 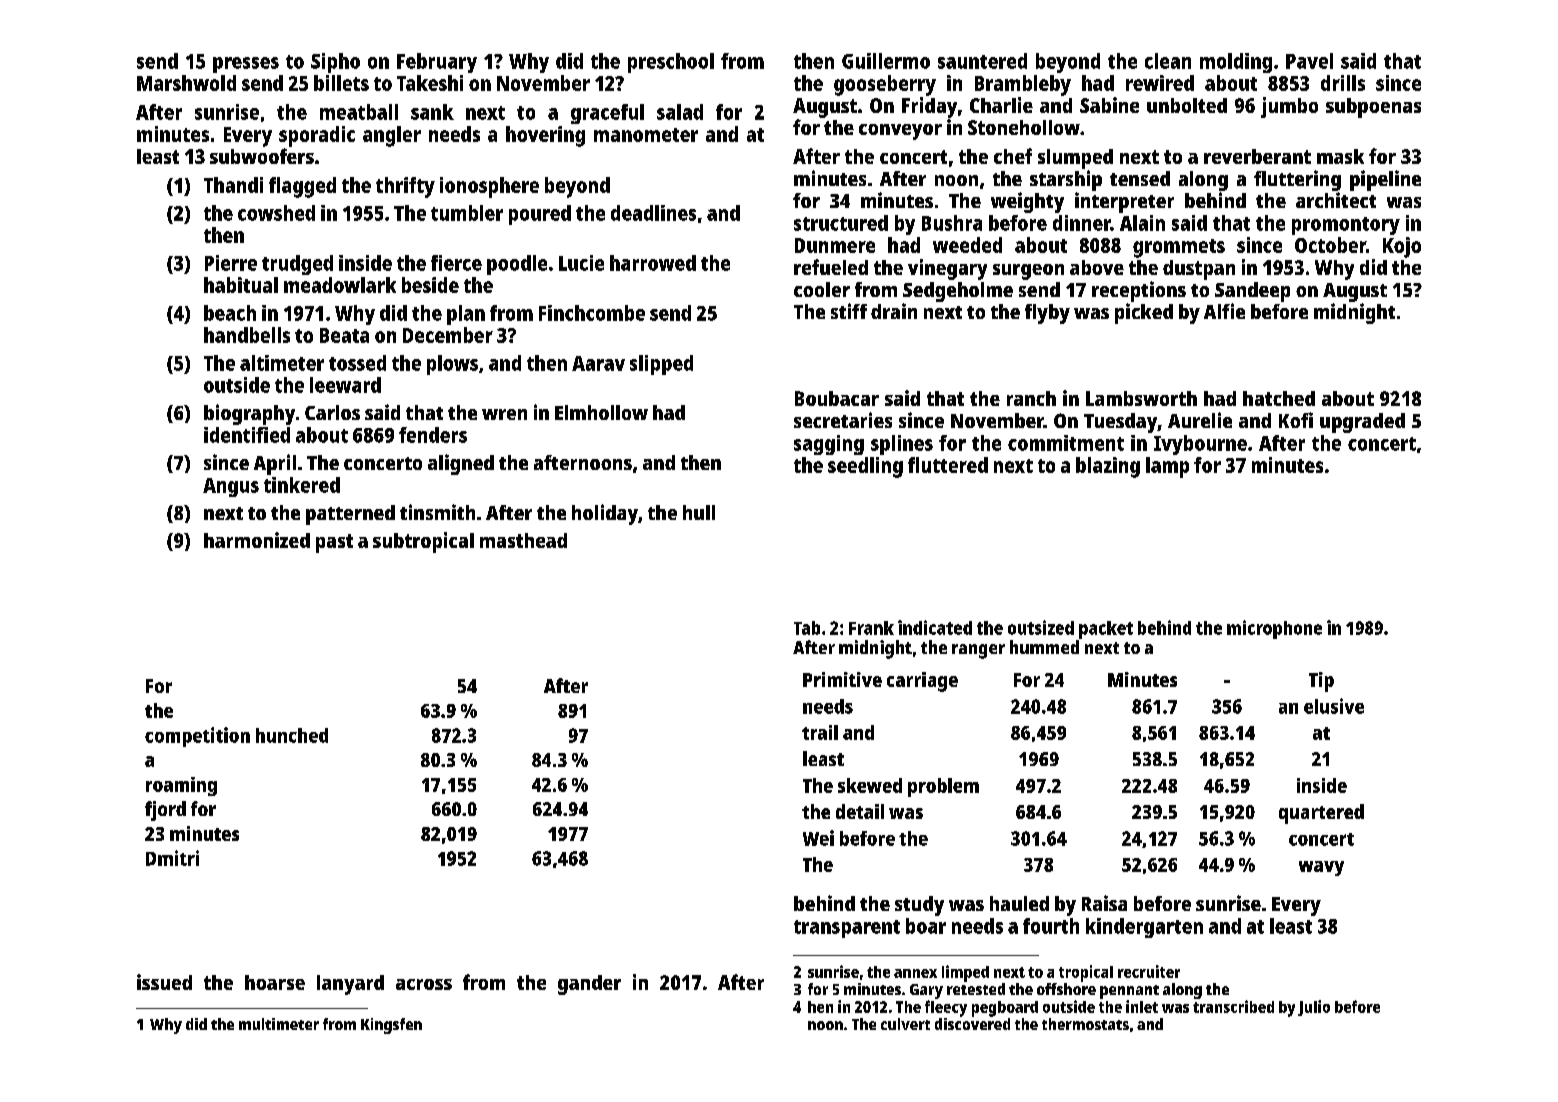 What do you see at coordinates (257, 540) in the page?
I see `harmonized` at bounding box center [257, 540].
